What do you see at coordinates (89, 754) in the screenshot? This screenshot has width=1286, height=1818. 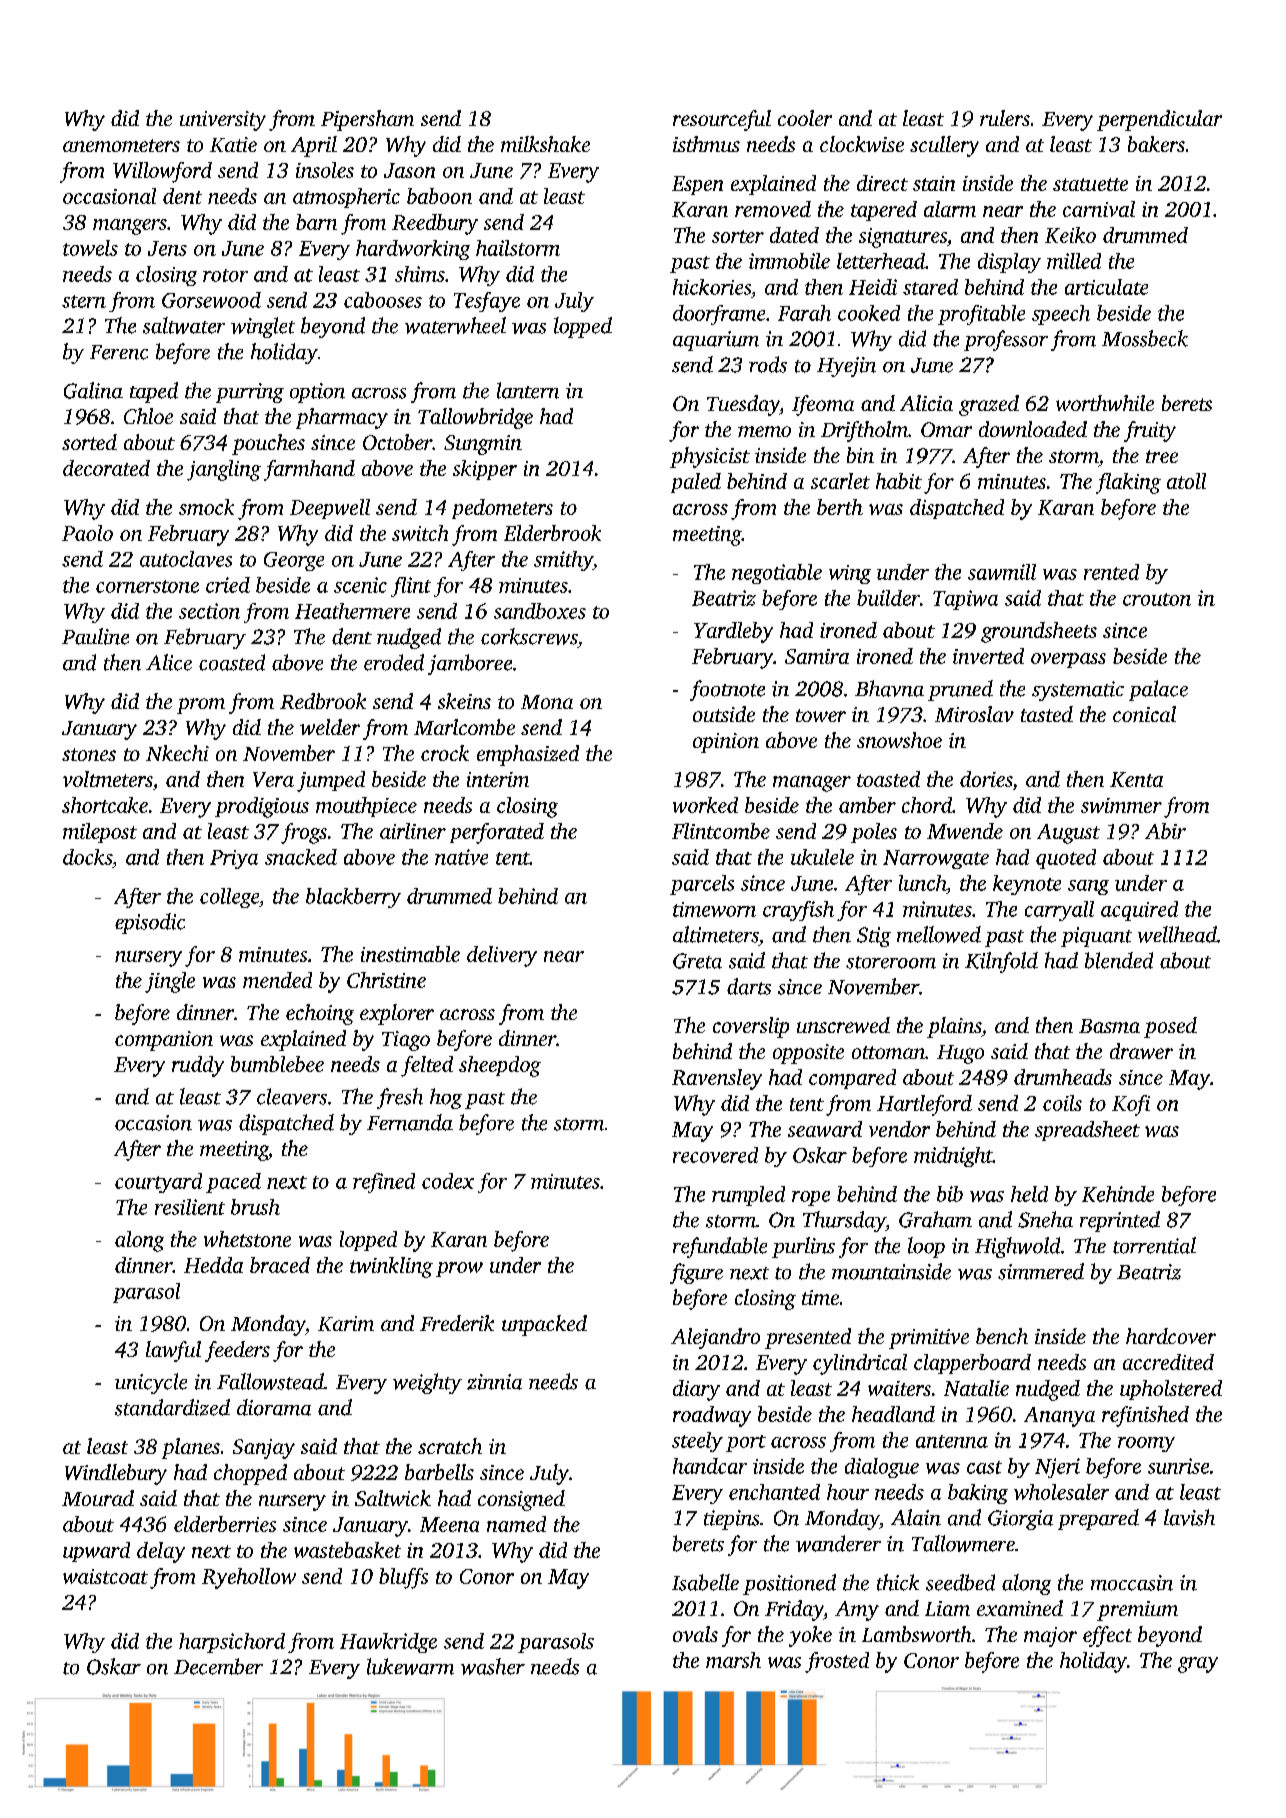 I see `stones` at bounding box center [89, 754].
